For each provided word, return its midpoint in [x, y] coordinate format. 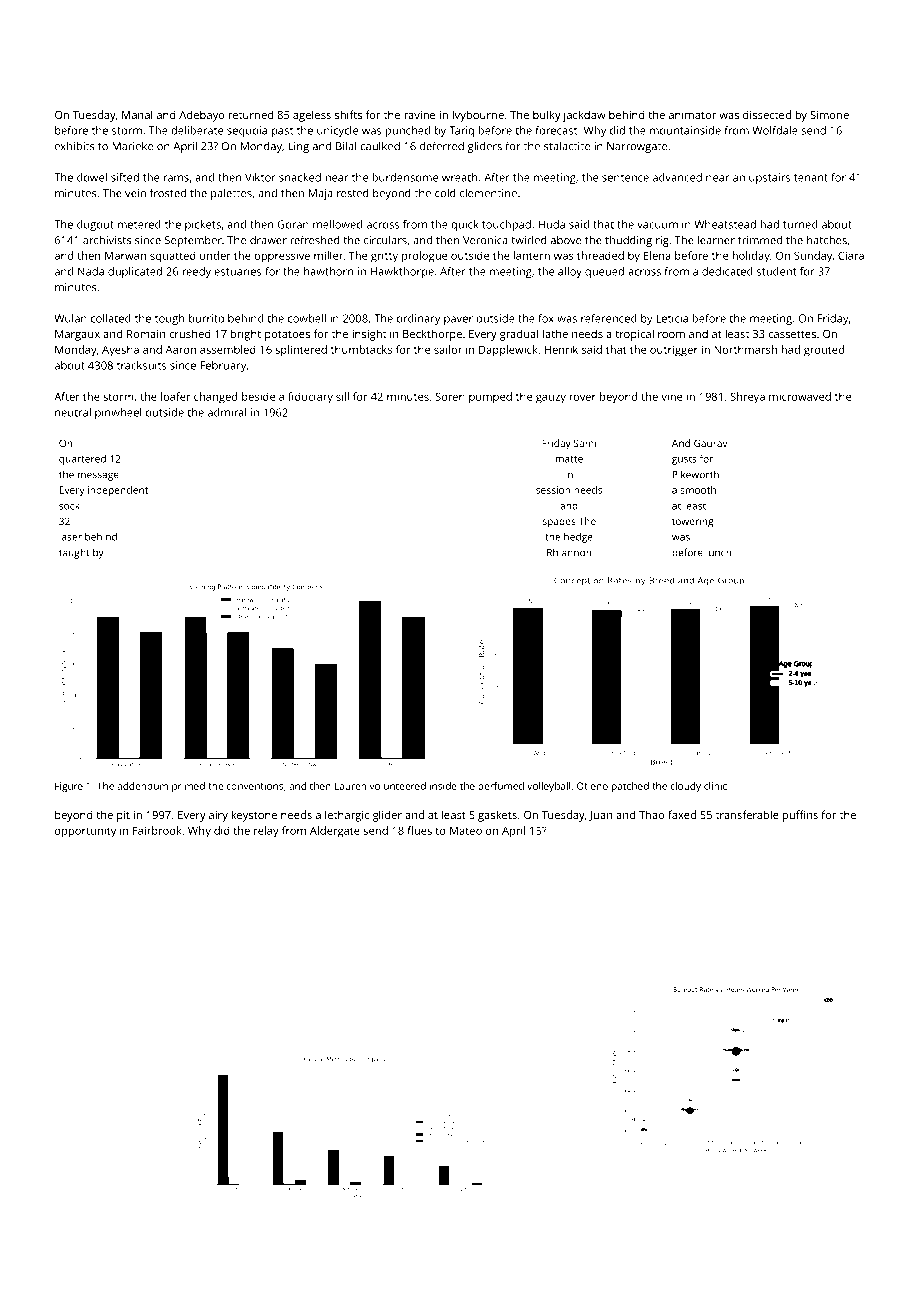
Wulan [70, 318]
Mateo [466, 830]
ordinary [418, 319]
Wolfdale [775, 130]
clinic [715, 786]
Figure [69, 787]
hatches [827, 240]
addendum [142, 786]
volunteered [397, 786]
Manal [137, 114]
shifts [348, 114]
